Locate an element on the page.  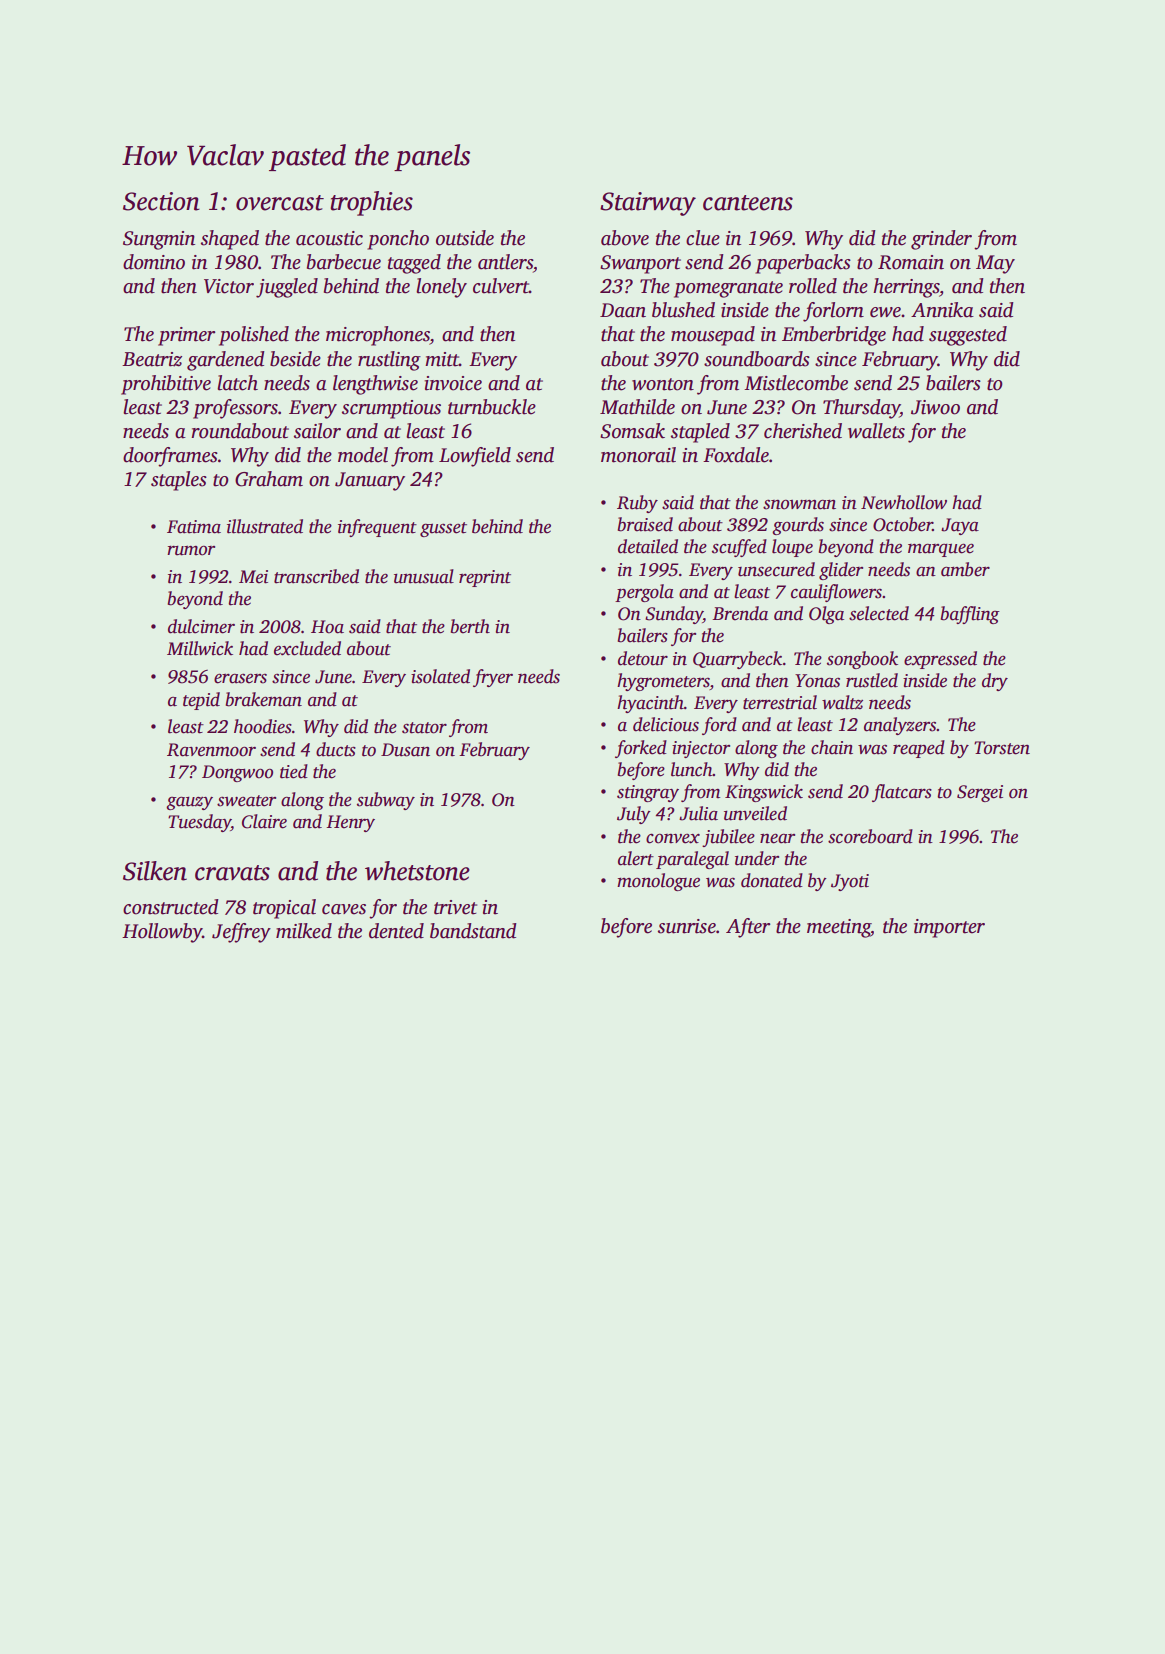
Henry is located at coordinates (350, 823).
